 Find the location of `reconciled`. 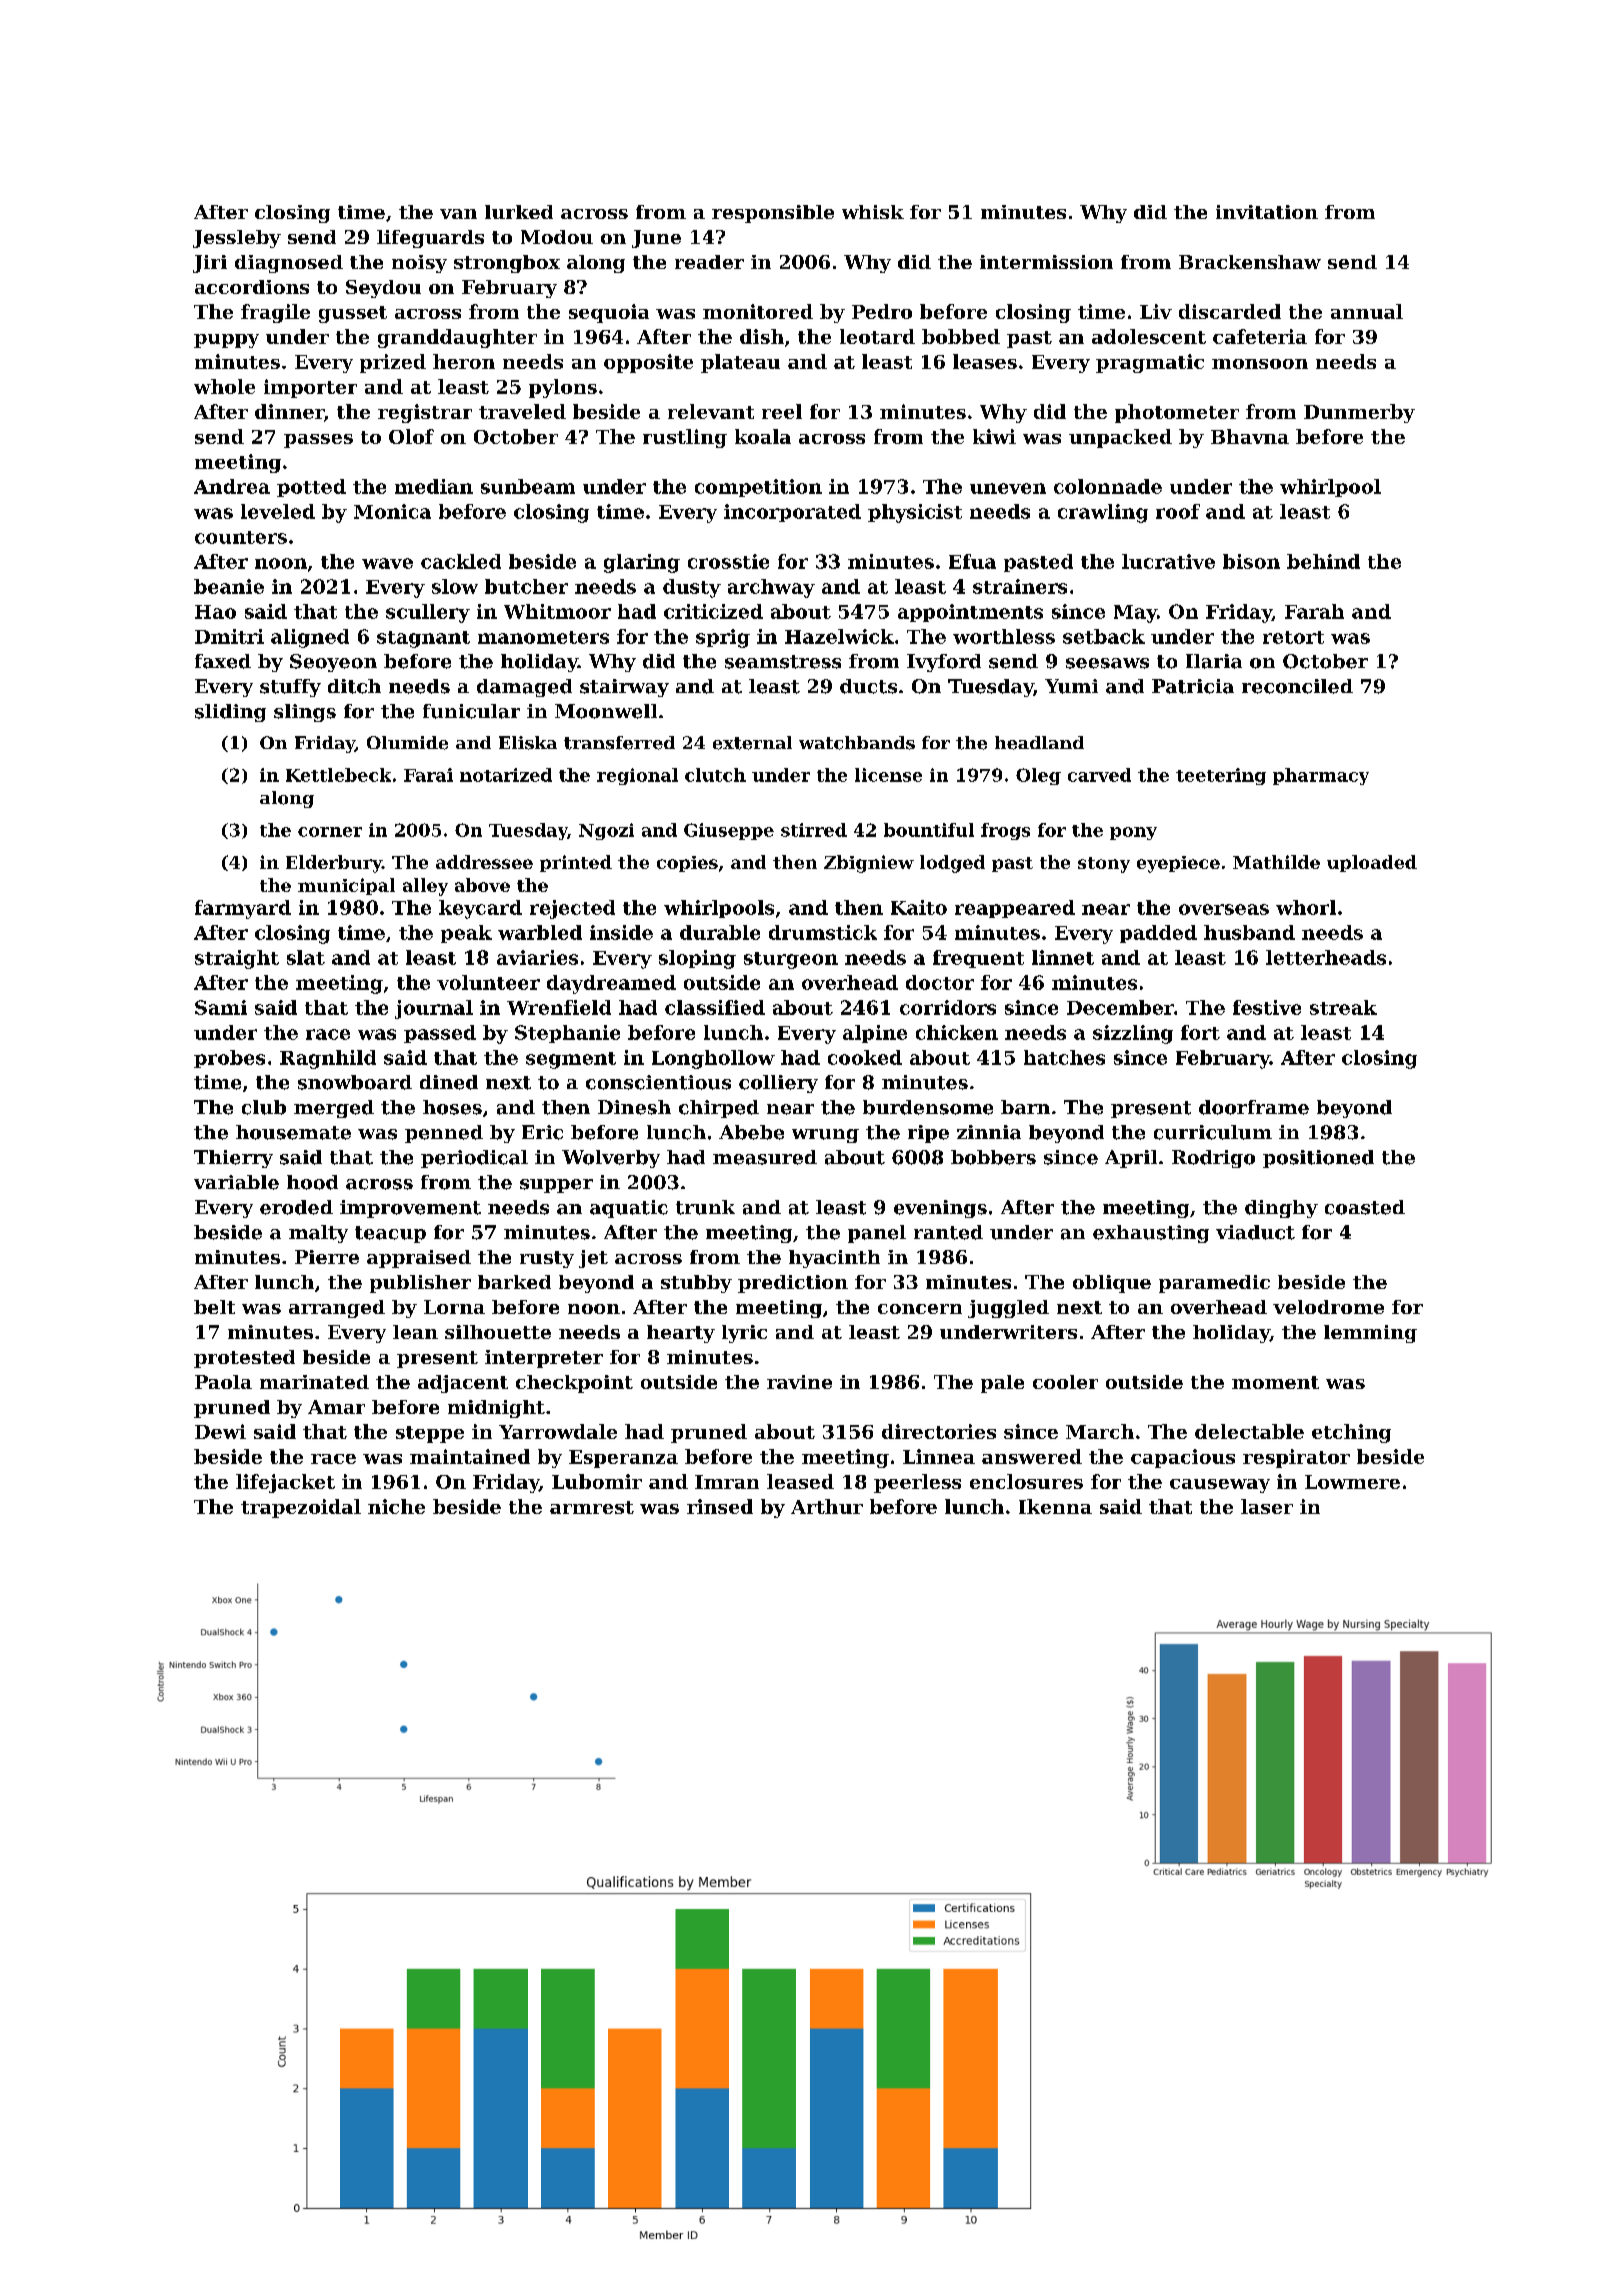

reconciled is located at coordinates (1297, 686).
